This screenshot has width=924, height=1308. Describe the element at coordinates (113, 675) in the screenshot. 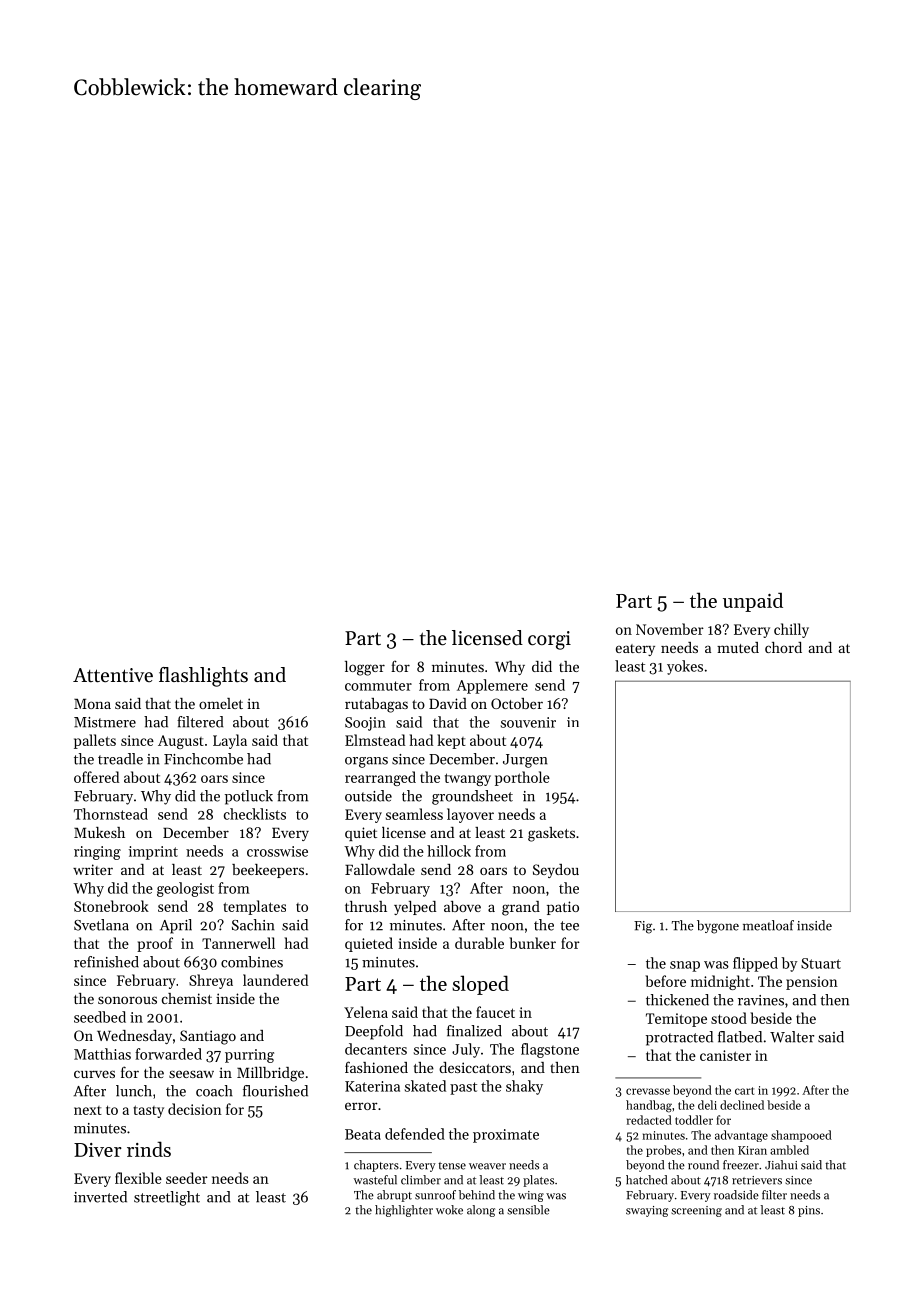

I see `Attentive` at that location.
